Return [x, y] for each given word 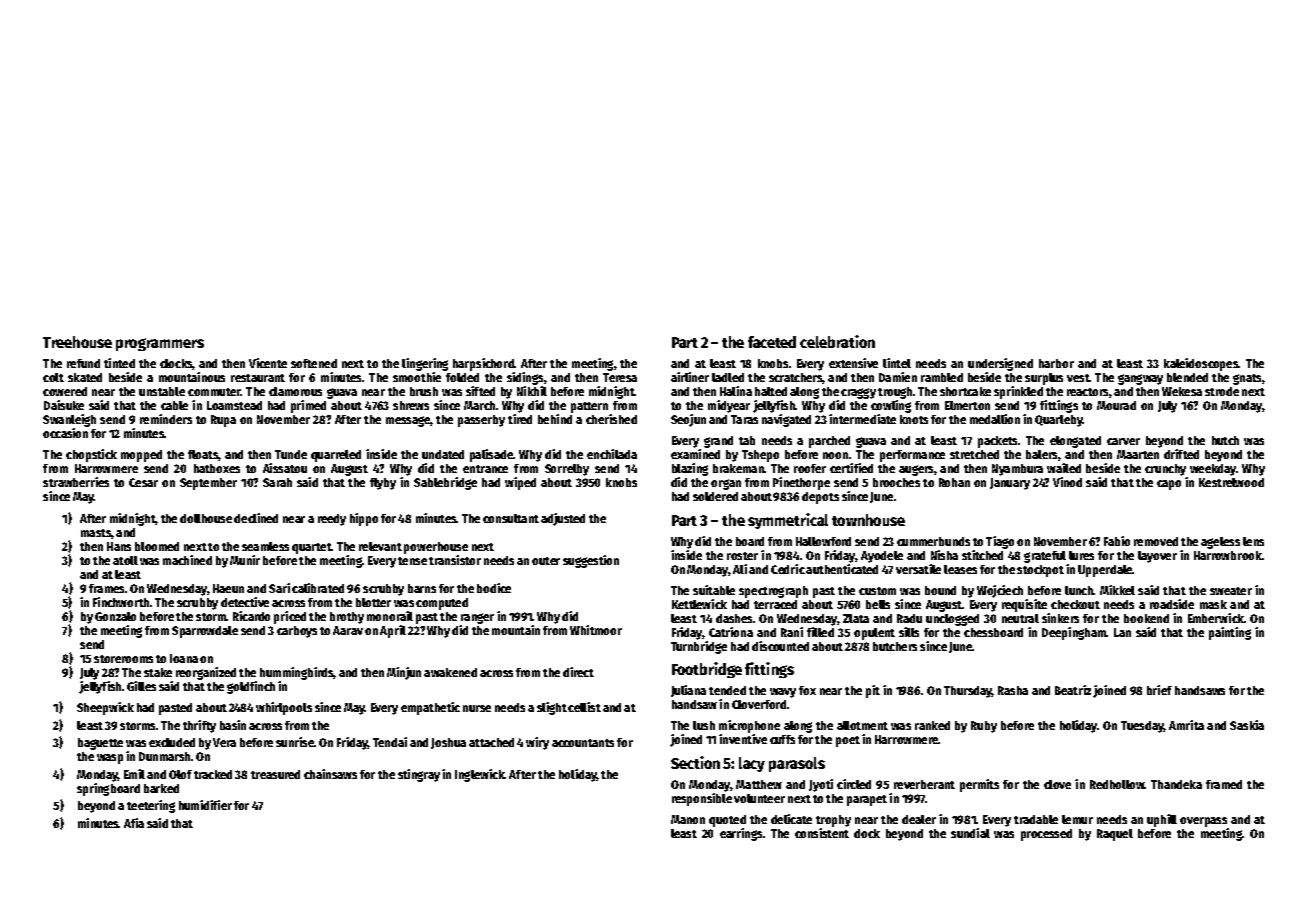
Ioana [184, 658]
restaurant [258, 378]
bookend [1146, 618]
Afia [134, 823]
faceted [772, 342]
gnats [1247, 379]
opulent [874, 634]
